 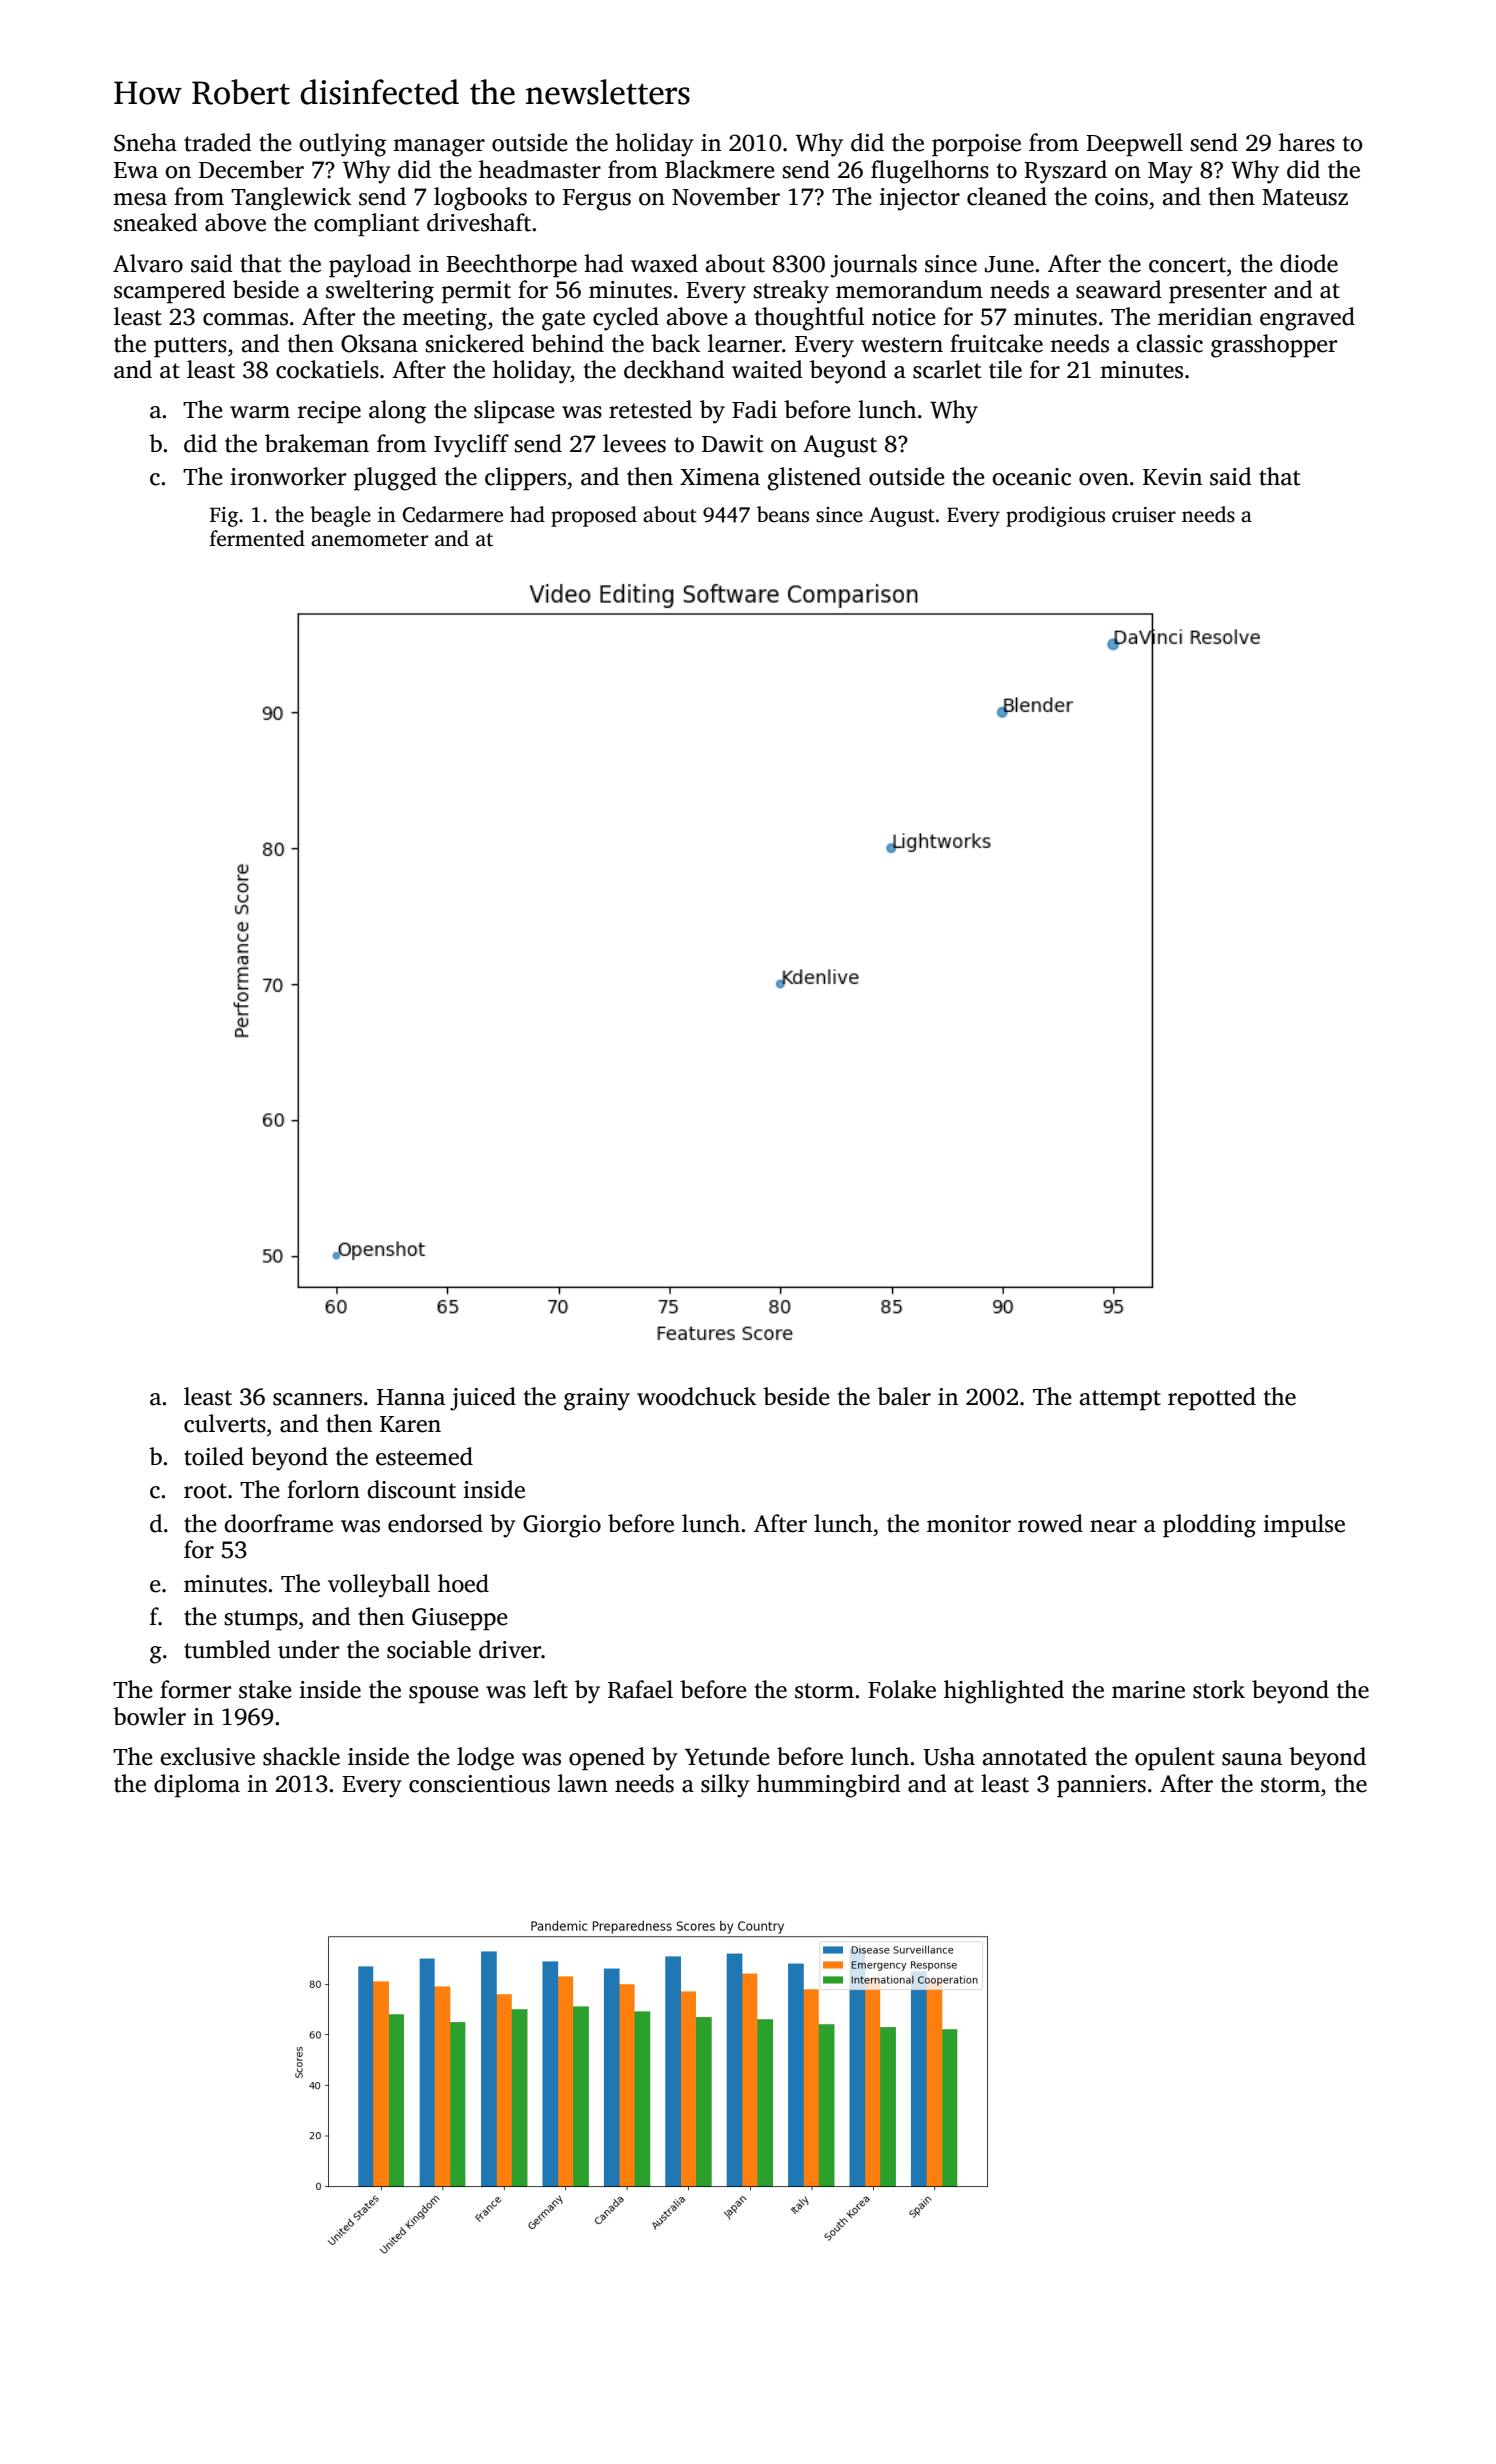 I want to click on proposed, so click(x=594, y=516).
